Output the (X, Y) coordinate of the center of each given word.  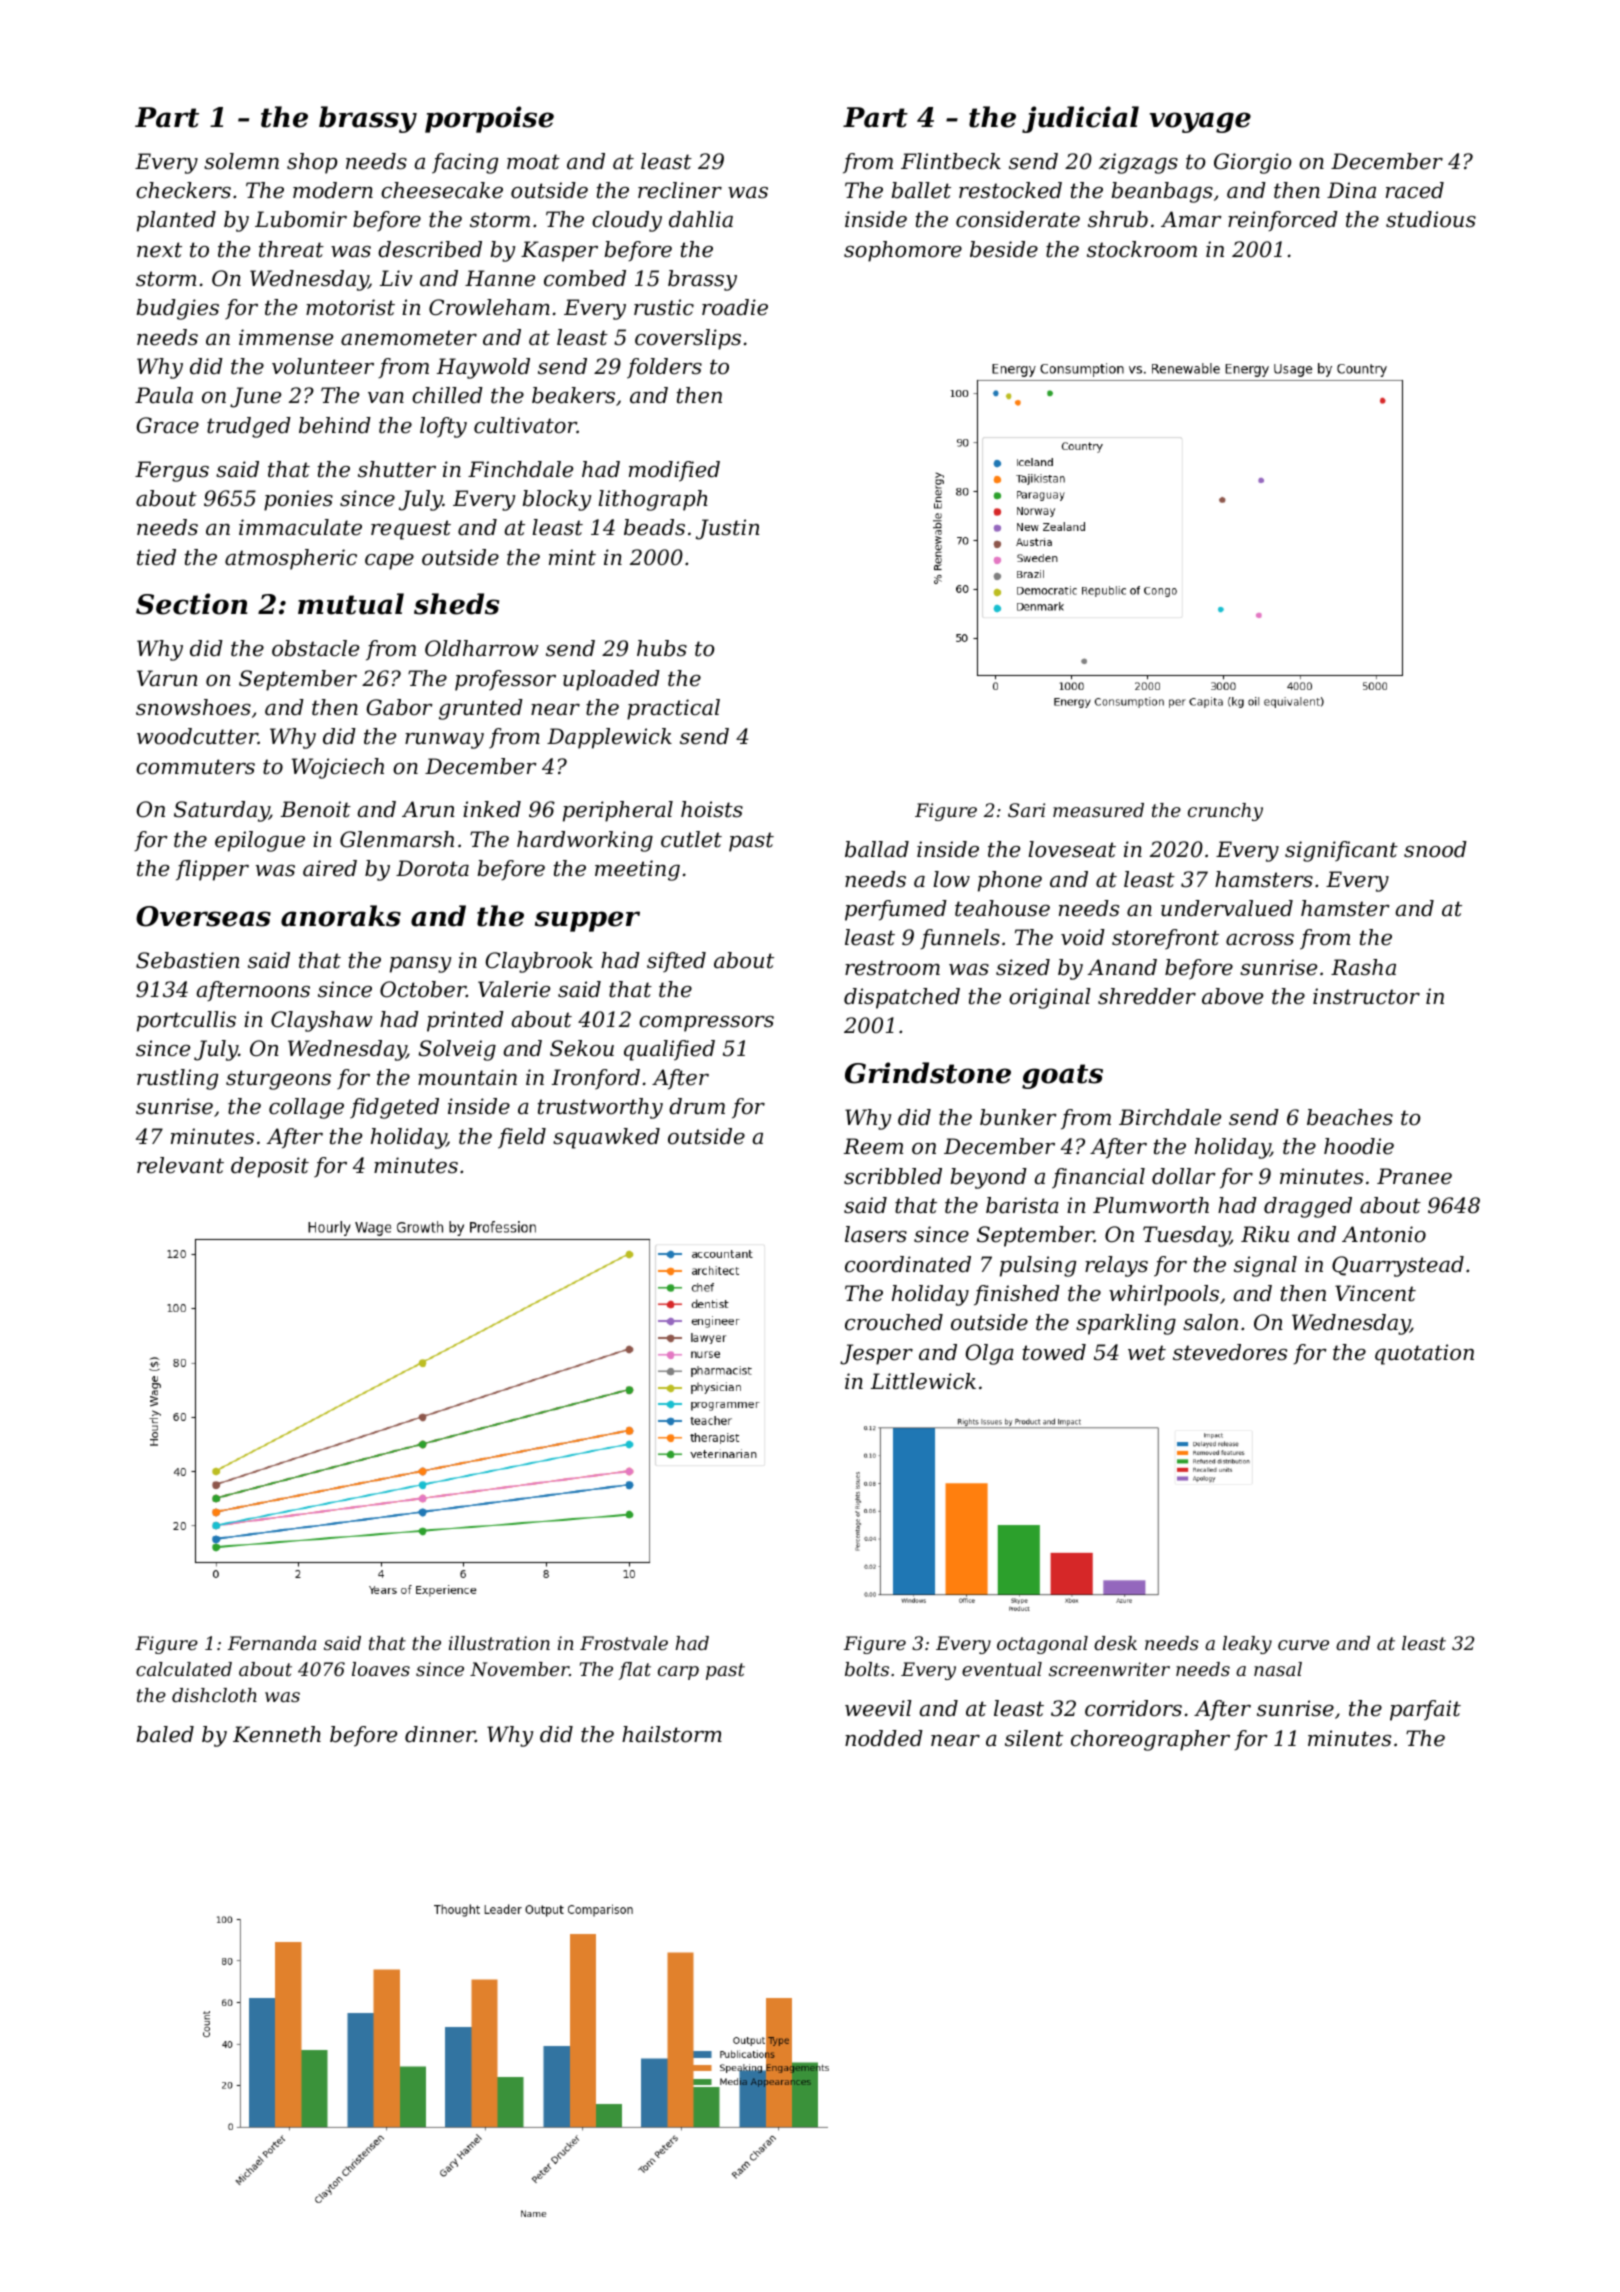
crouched (894, 1322)
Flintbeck (951, 161)
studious (1431, 219)
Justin (727, 529)
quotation (1424, 1354)
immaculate (300, 527)
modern (333, 190)
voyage (1200, 122)
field (522, 1138)
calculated (184, 1669)
